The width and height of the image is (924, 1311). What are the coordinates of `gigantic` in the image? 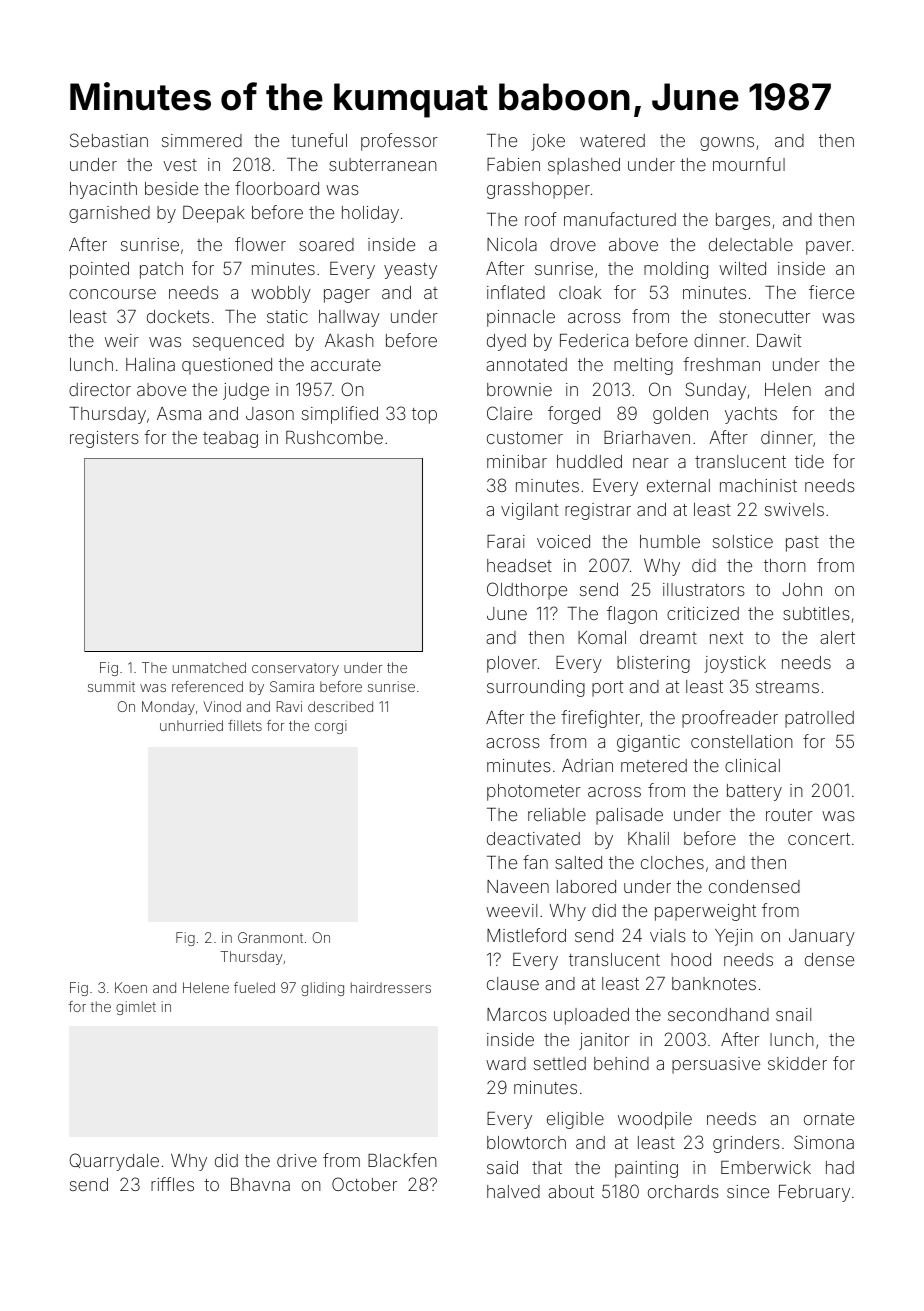 It's located at (648, 743).
